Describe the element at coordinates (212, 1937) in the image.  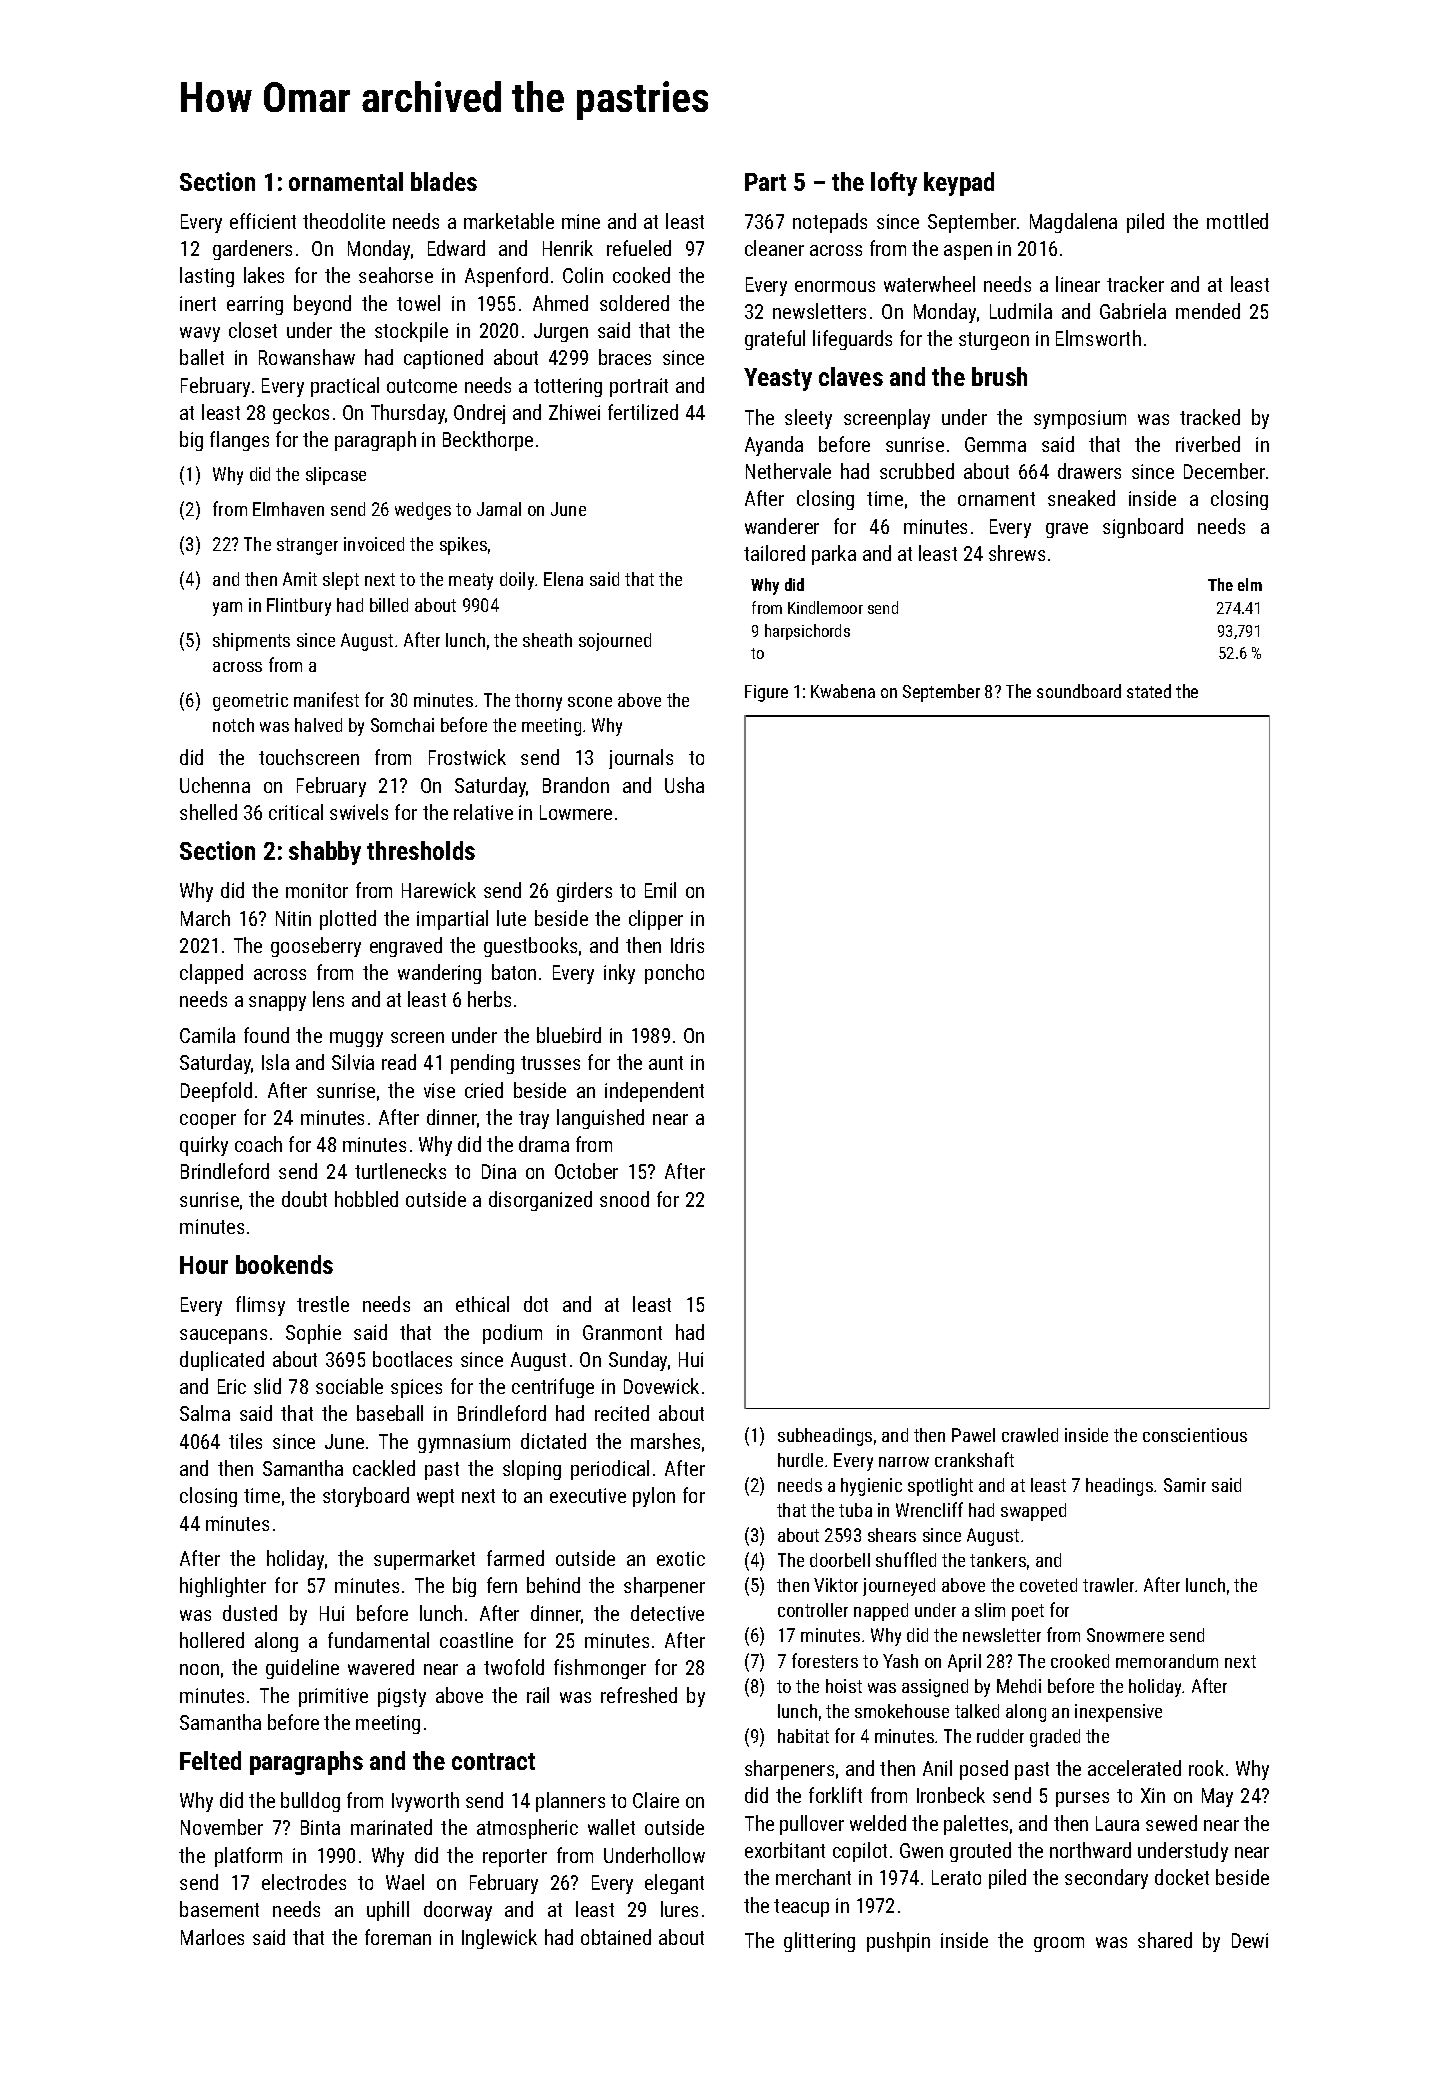
I see `Marloes` at that location.
